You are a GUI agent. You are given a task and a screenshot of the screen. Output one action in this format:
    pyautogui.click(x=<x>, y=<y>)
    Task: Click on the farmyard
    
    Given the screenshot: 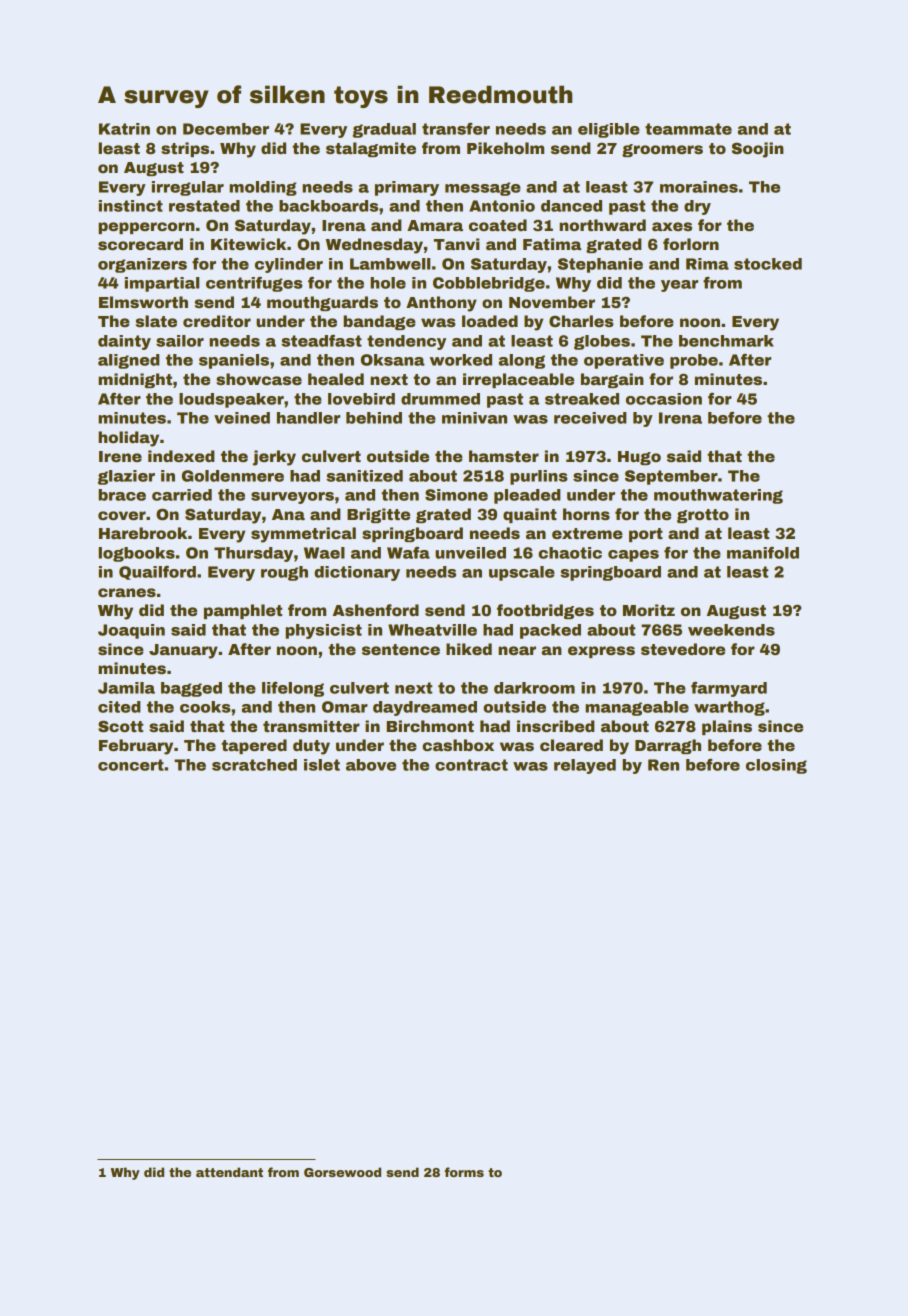 What is the action you would take?
    pyautogui.click(x=729, y=689)
